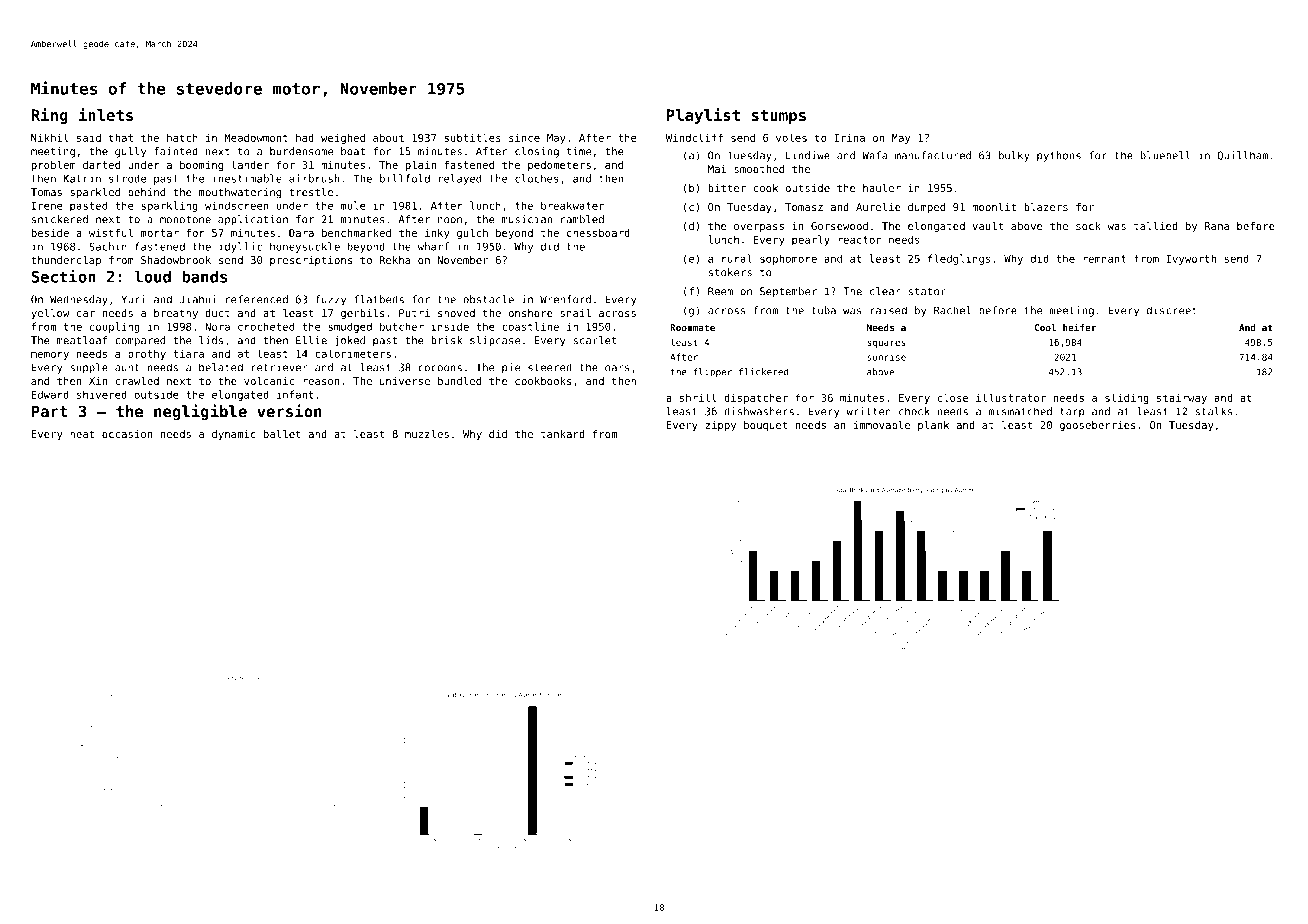  Describe the element at coordinates (176, 260) in the screenshot. I see `Shadowbrook` at that location.
